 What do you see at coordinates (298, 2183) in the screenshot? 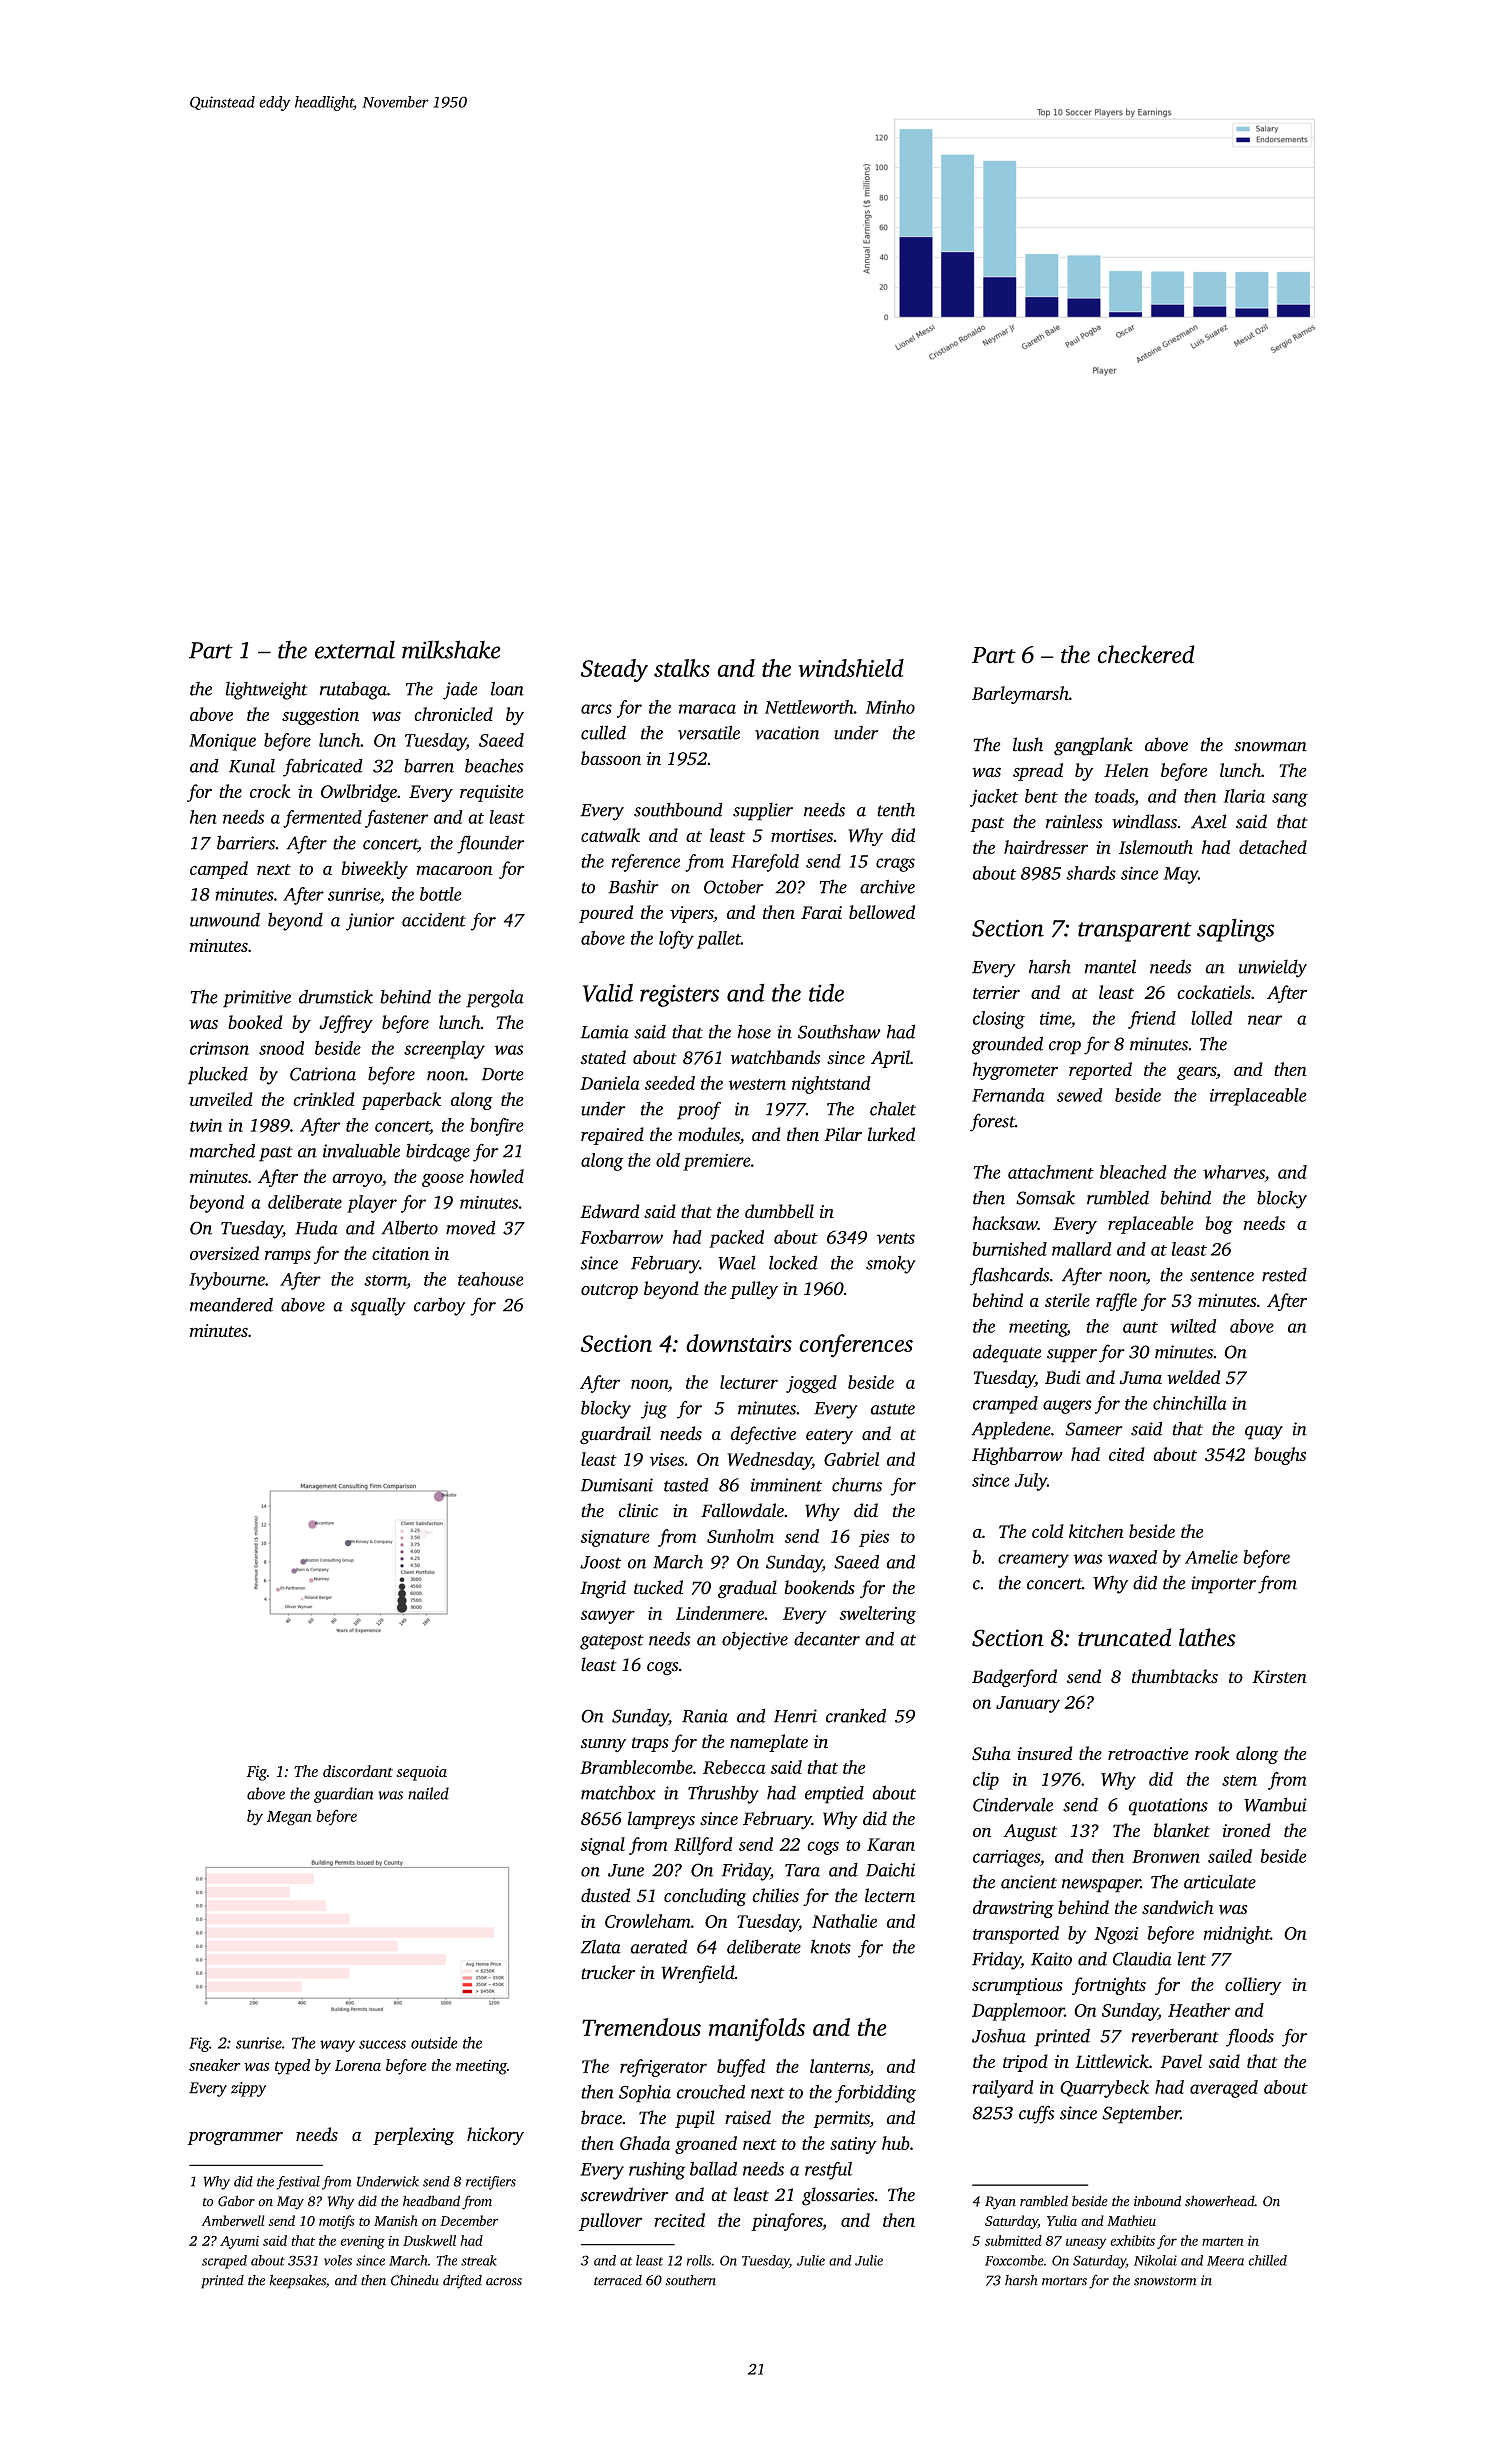
I see `festival` at bounding box center [298, 2183].
